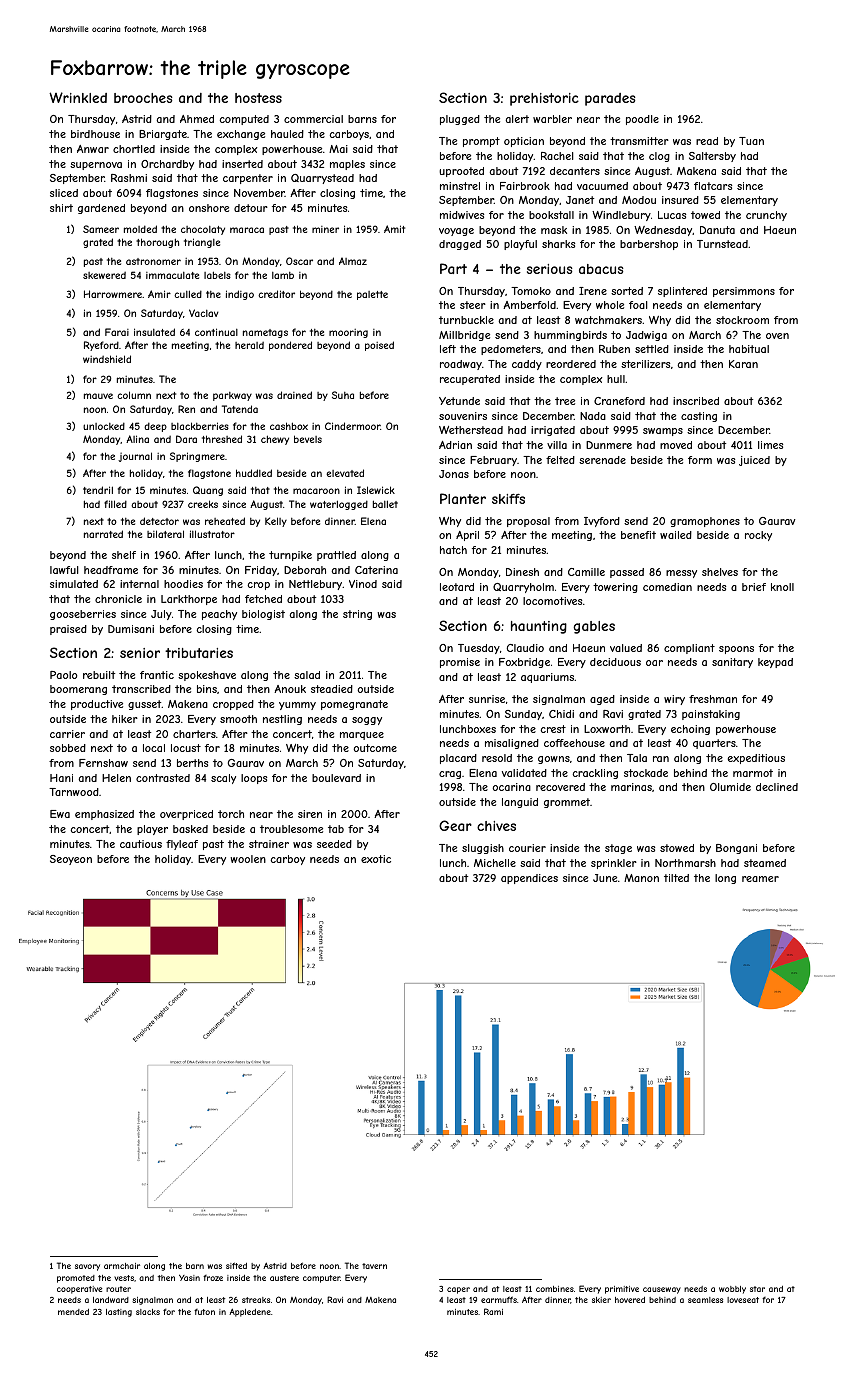  I want to click on sobbed, so click(68, 748).
